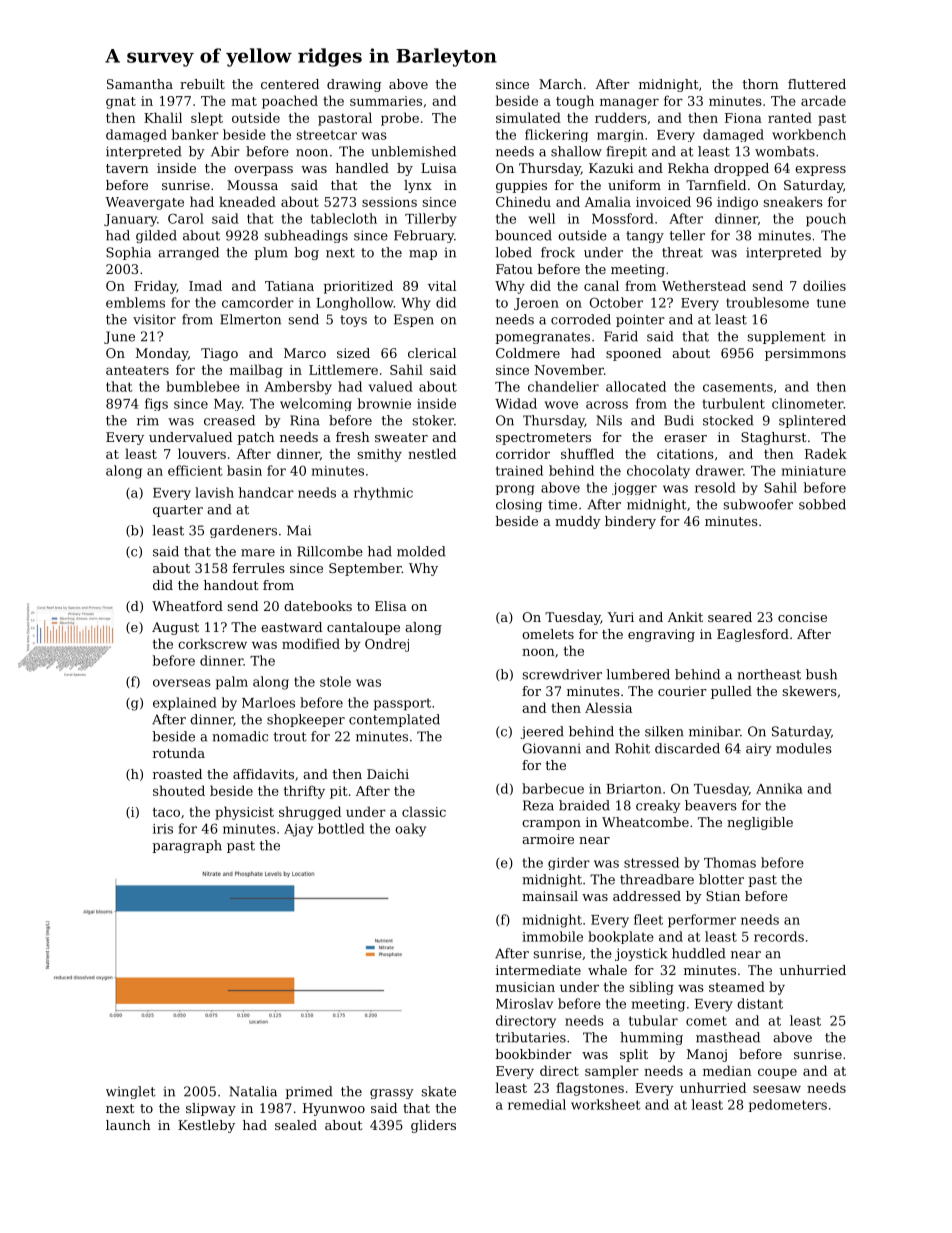  Describe the element at coordinates (163, 829) in the screenshot. I see `iris` at that location.
